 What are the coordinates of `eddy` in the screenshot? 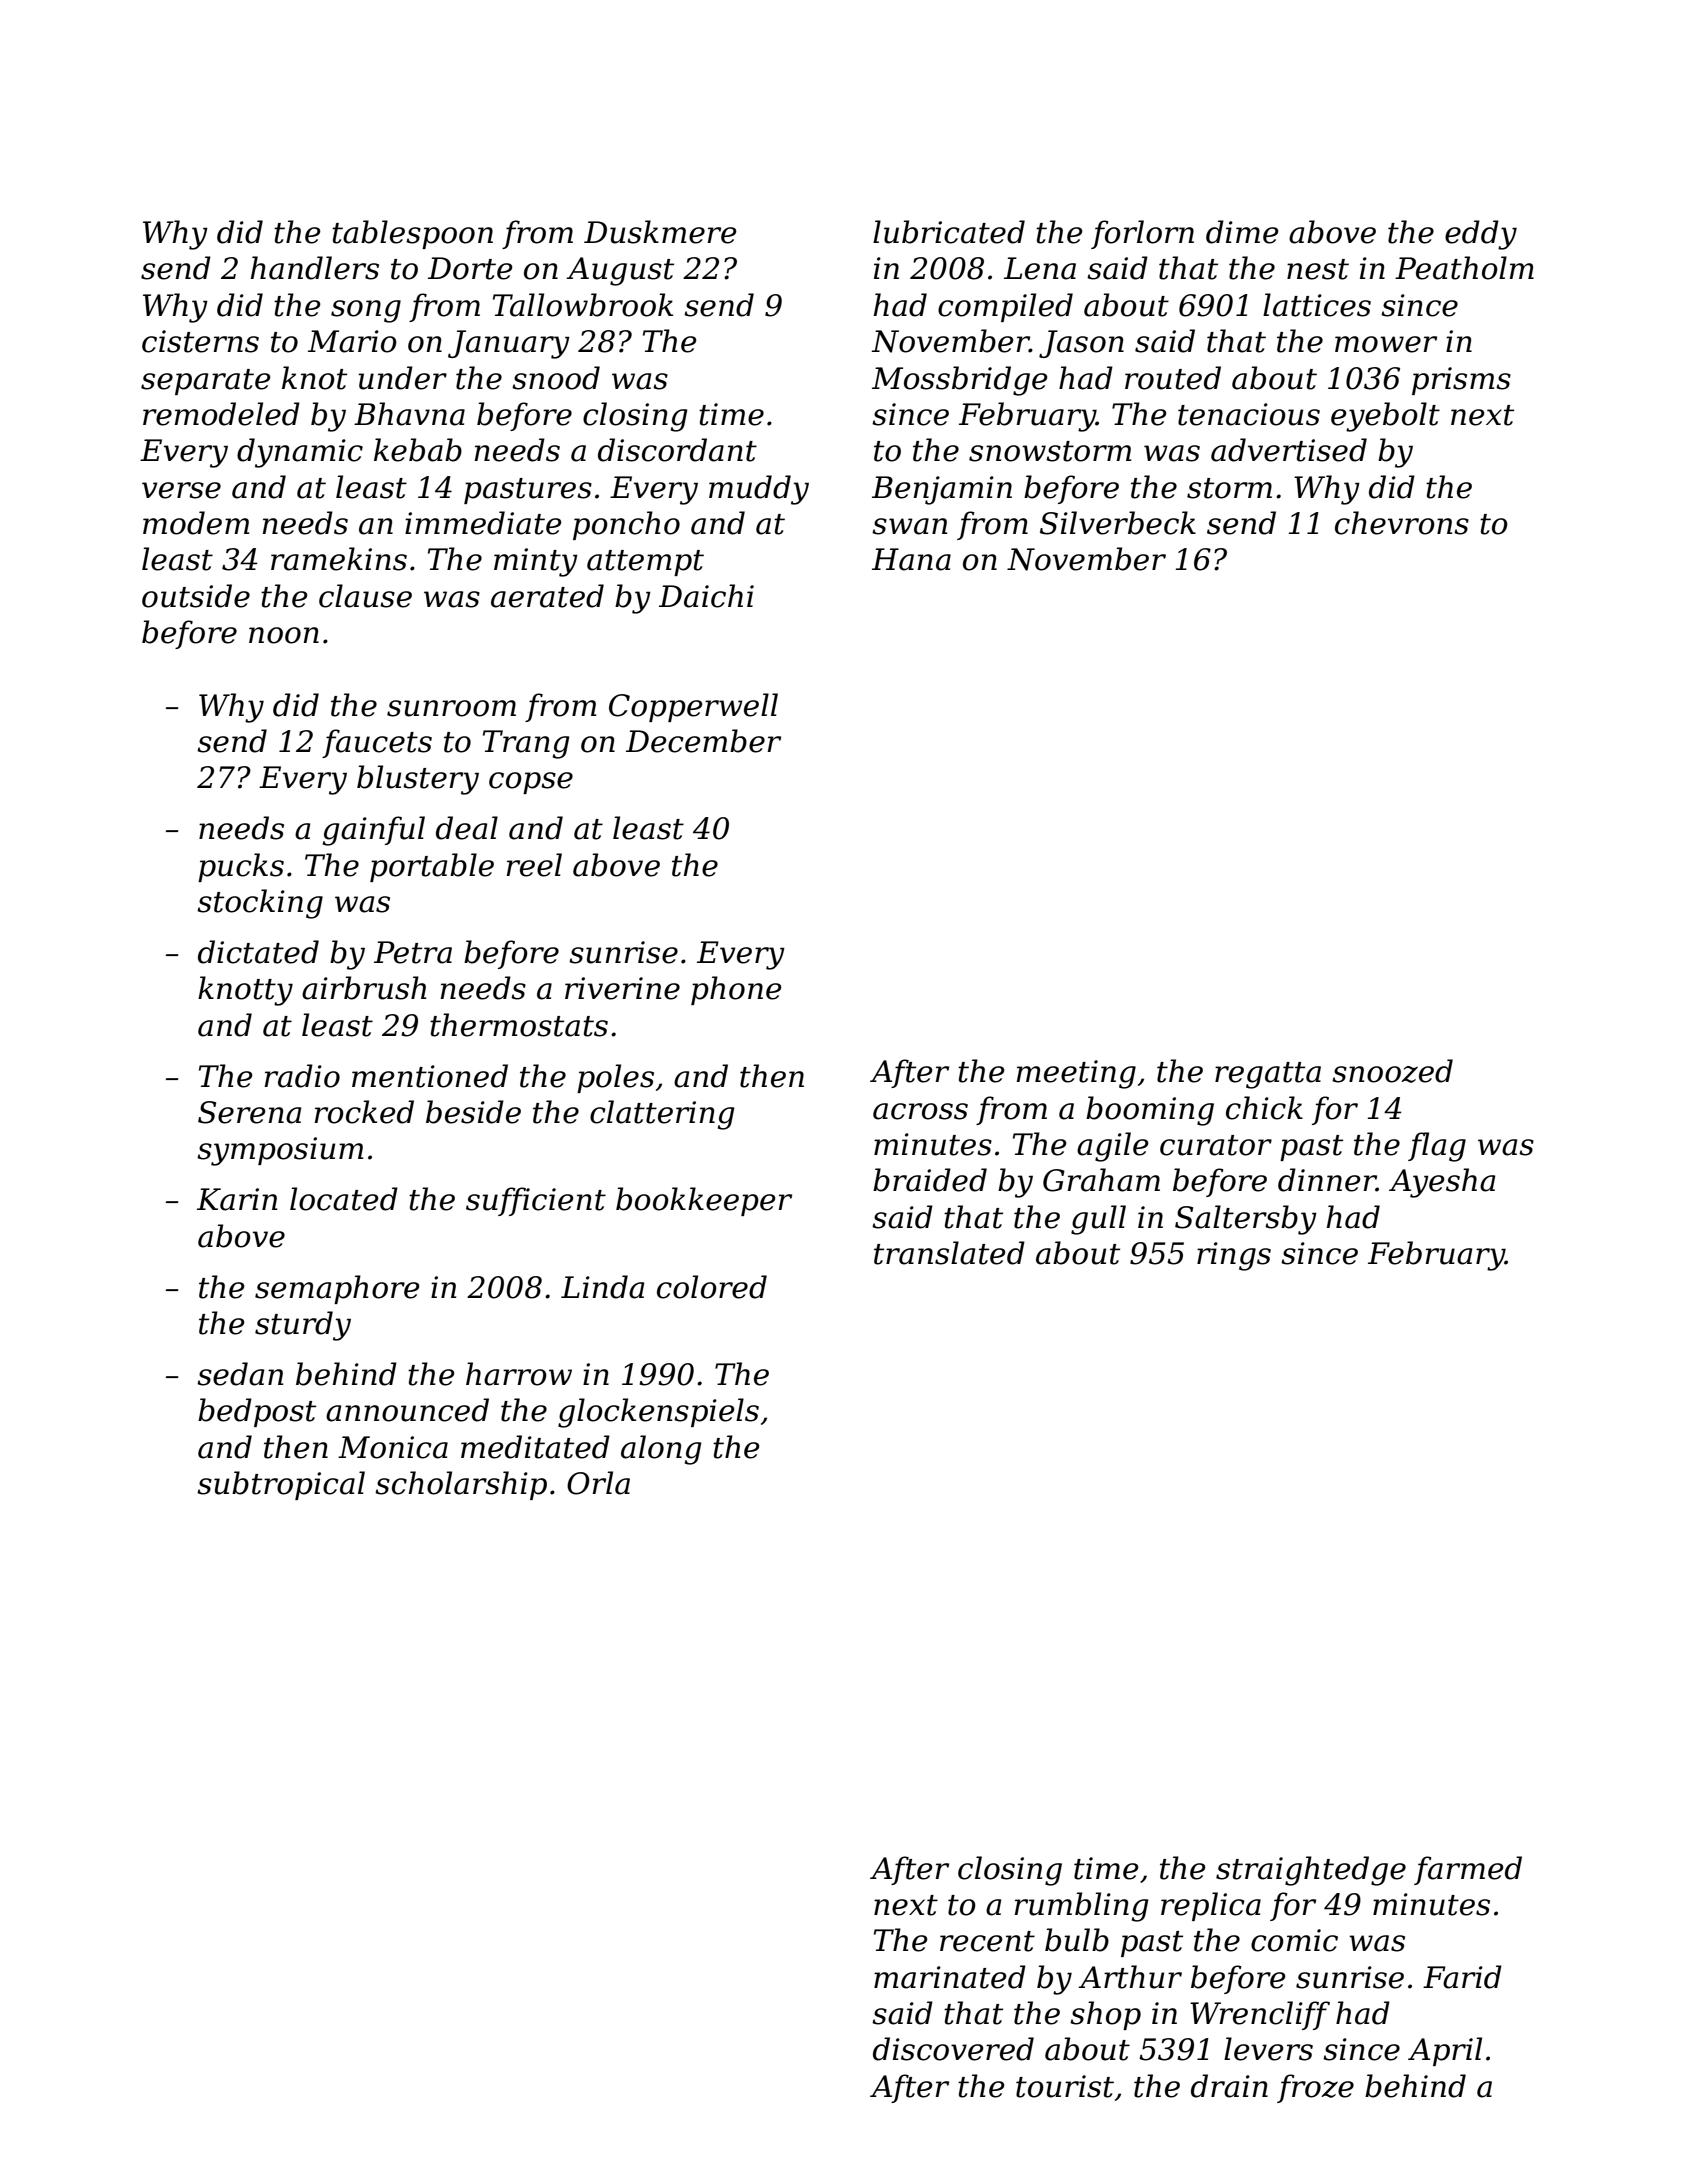 It's located at (1481, 235).
